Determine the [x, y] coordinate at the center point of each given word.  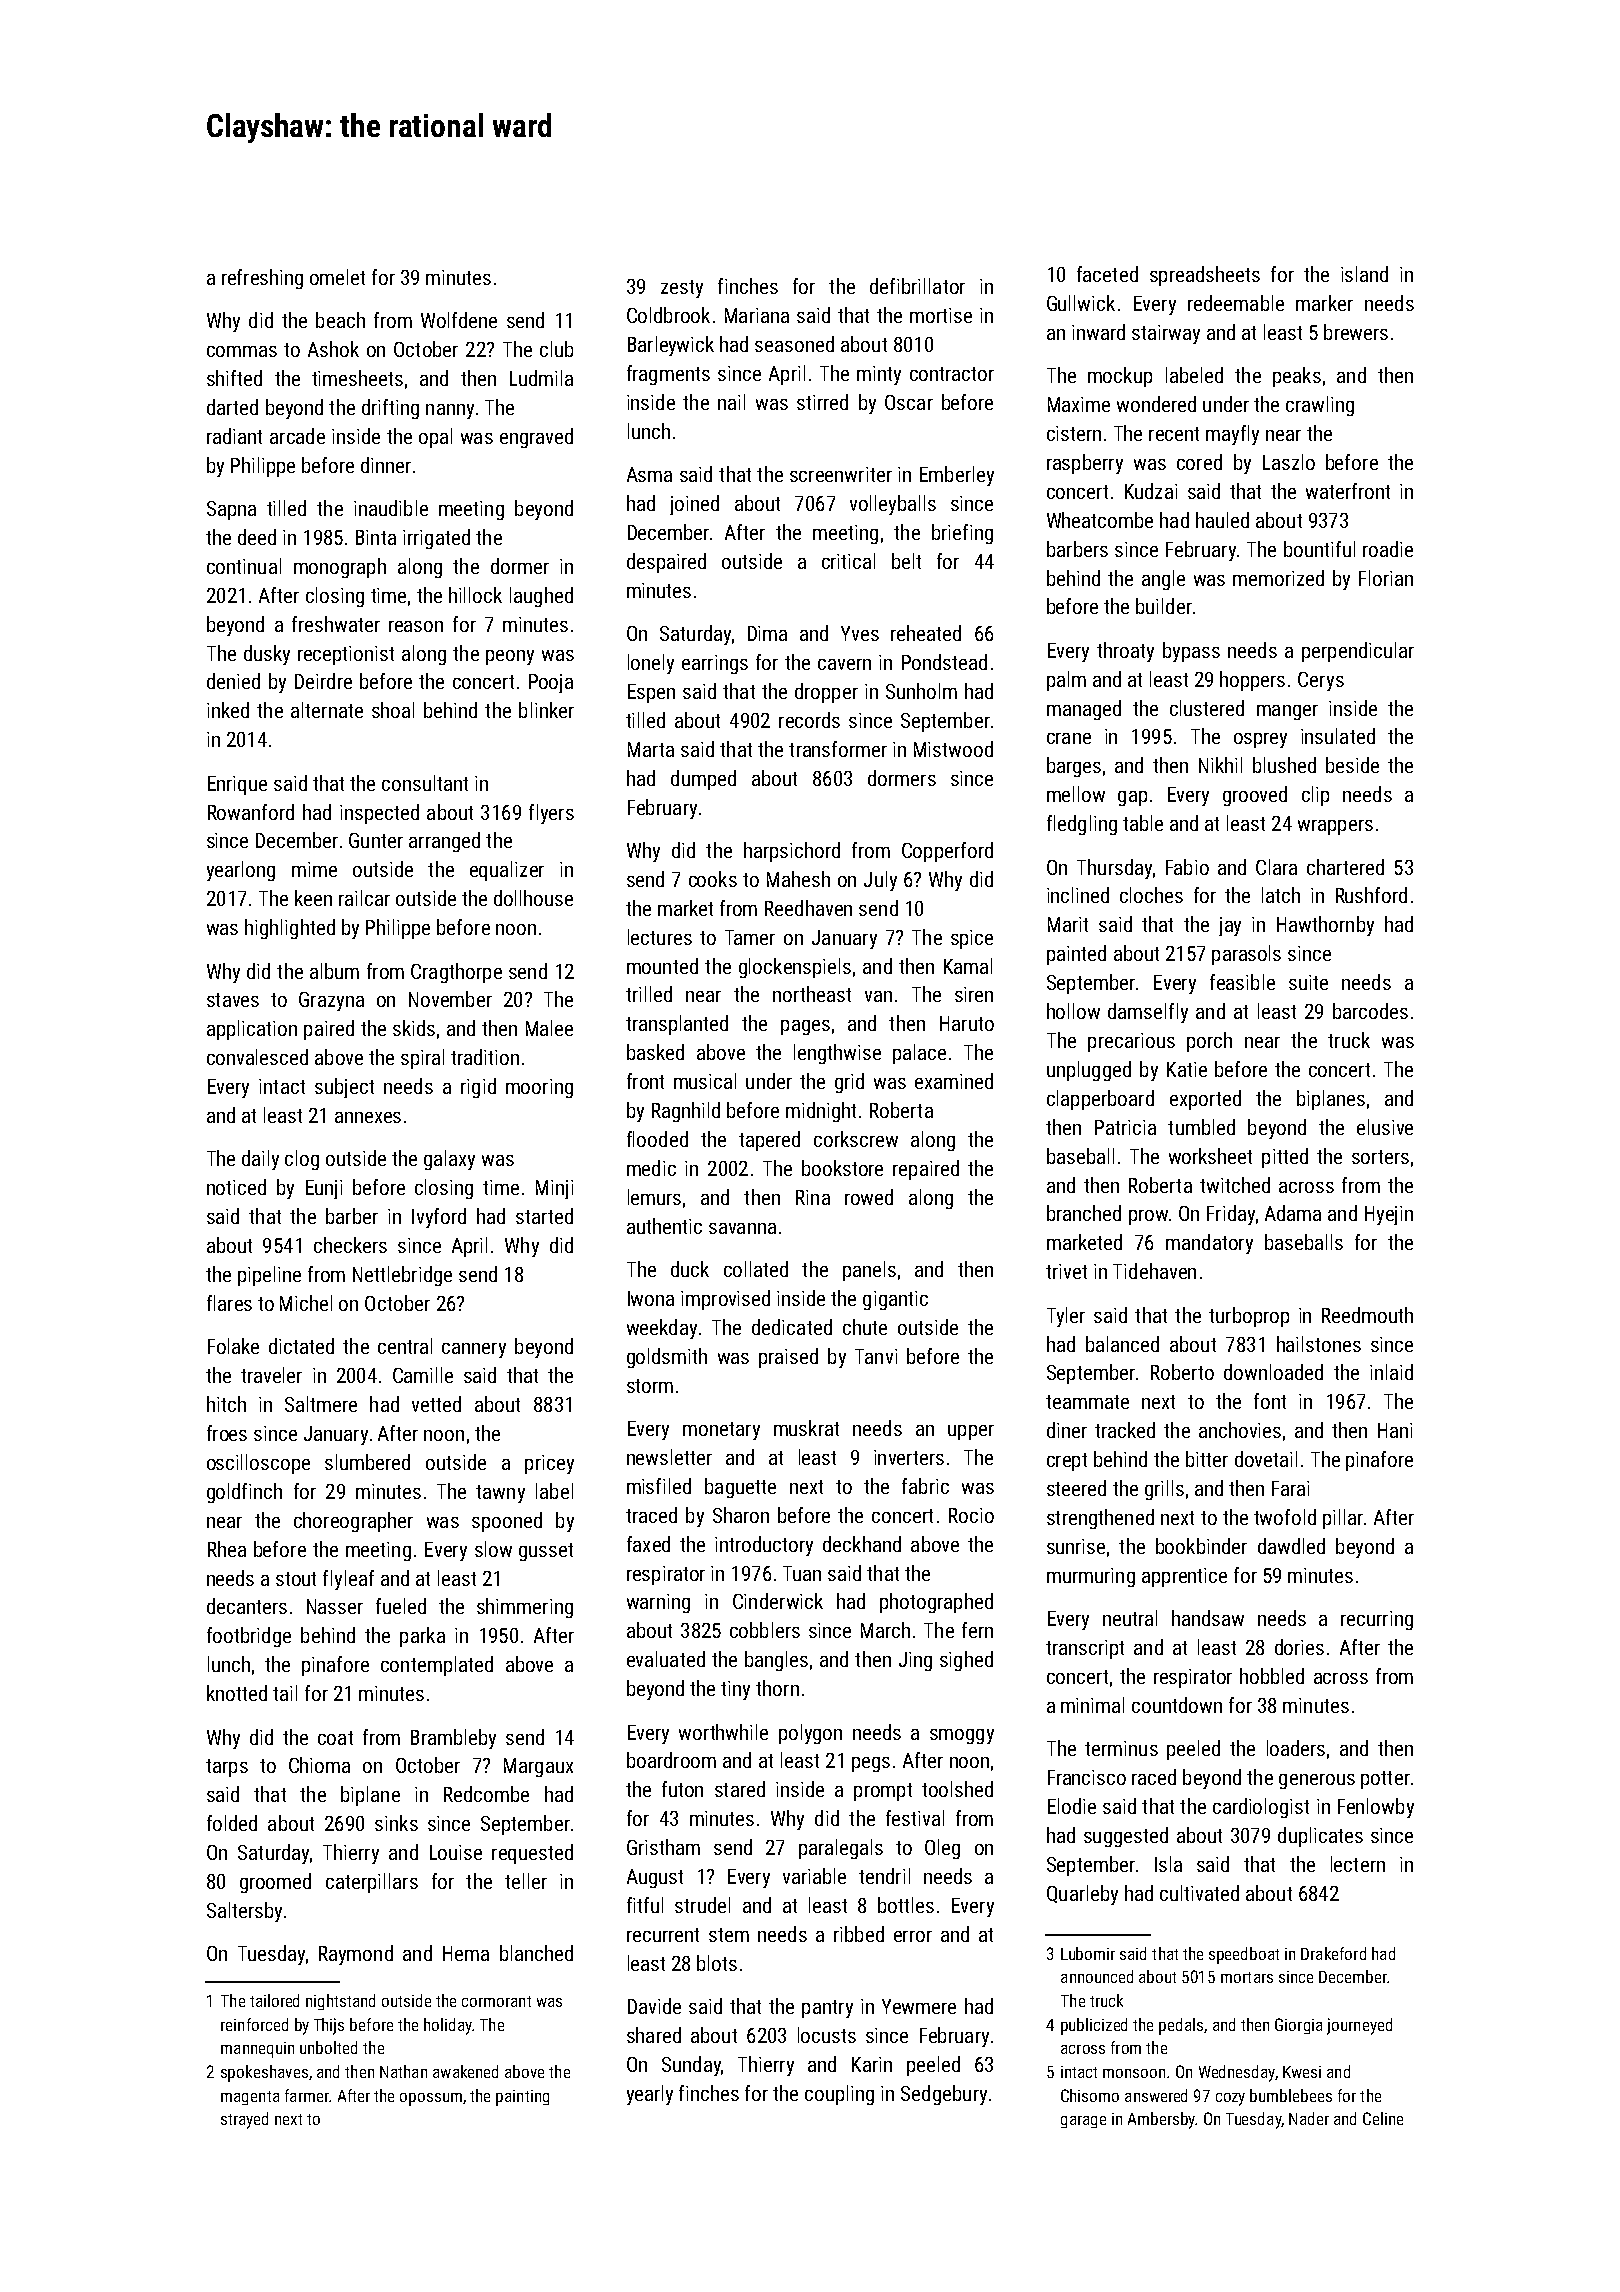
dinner [386, 465]
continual [244, 566]
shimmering [525, 1608]
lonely [651, 664]
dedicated [792, 1327]
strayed [244, 2120]
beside [1352, 765]
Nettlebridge [402, 1276]
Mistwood [953, 749]
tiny [735, 1690]
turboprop [1249, 1317]
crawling [1320, 406]
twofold [1285, 1517]
